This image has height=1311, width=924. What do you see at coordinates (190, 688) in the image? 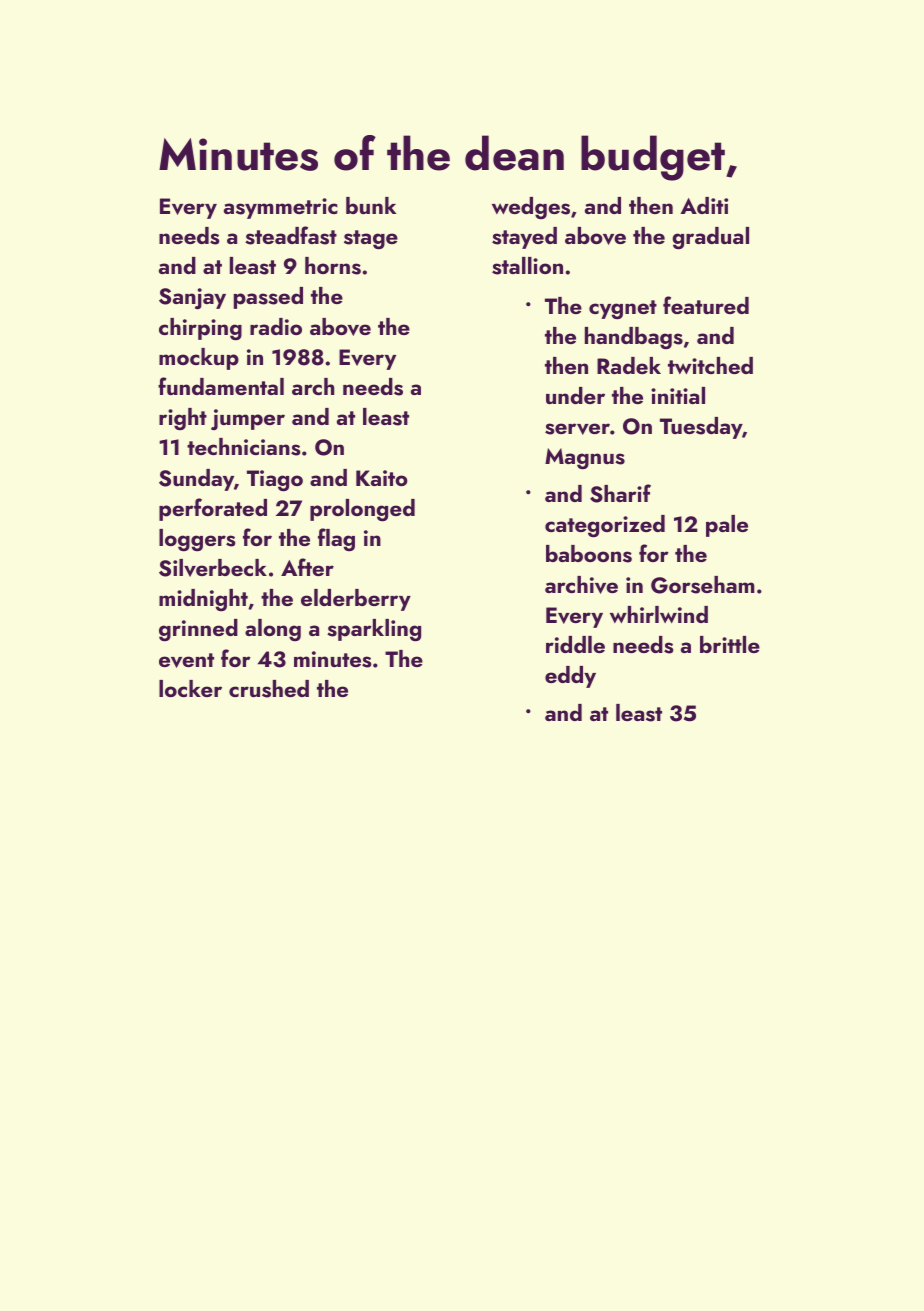
I see `locker` at bounding box center [190, 688].
